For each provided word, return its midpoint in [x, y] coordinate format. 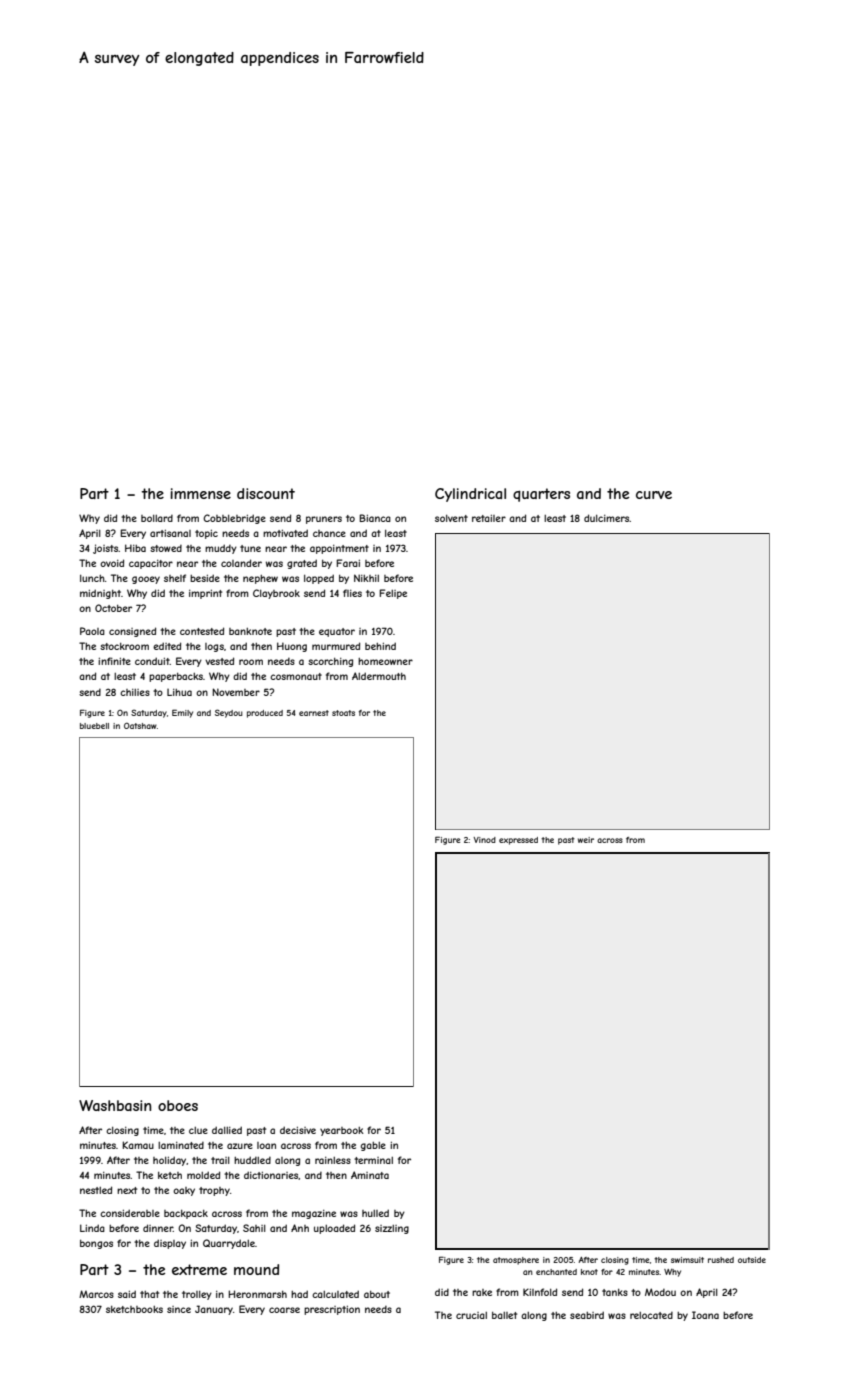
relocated [651, 1315]
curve [654, 495]
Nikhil [366, 578]
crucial [471, 1315]
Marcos [96, 1294]
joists [105, 549]
